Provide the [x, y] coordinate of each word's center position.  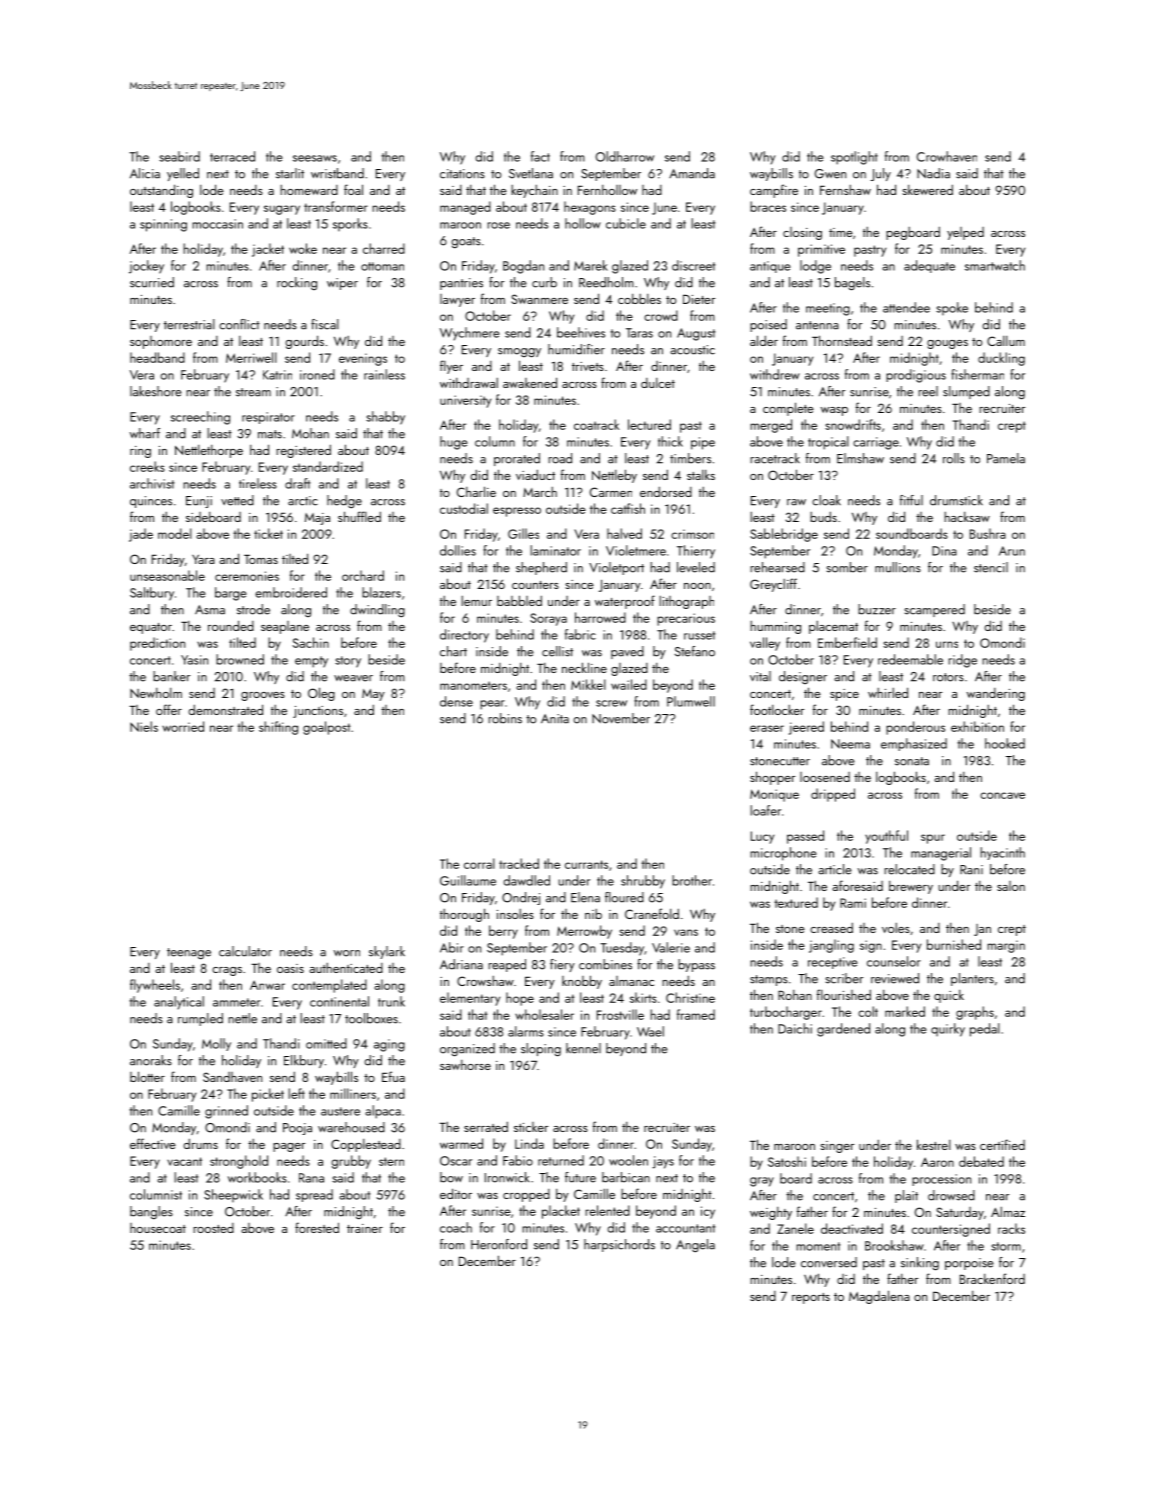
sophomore [161, 342]
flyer [451, 367]
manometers [473, 685]
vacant [184, 1161]
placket [561, 1212]
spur [933, 839]
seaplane [285, 627]
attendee [906, 307]
